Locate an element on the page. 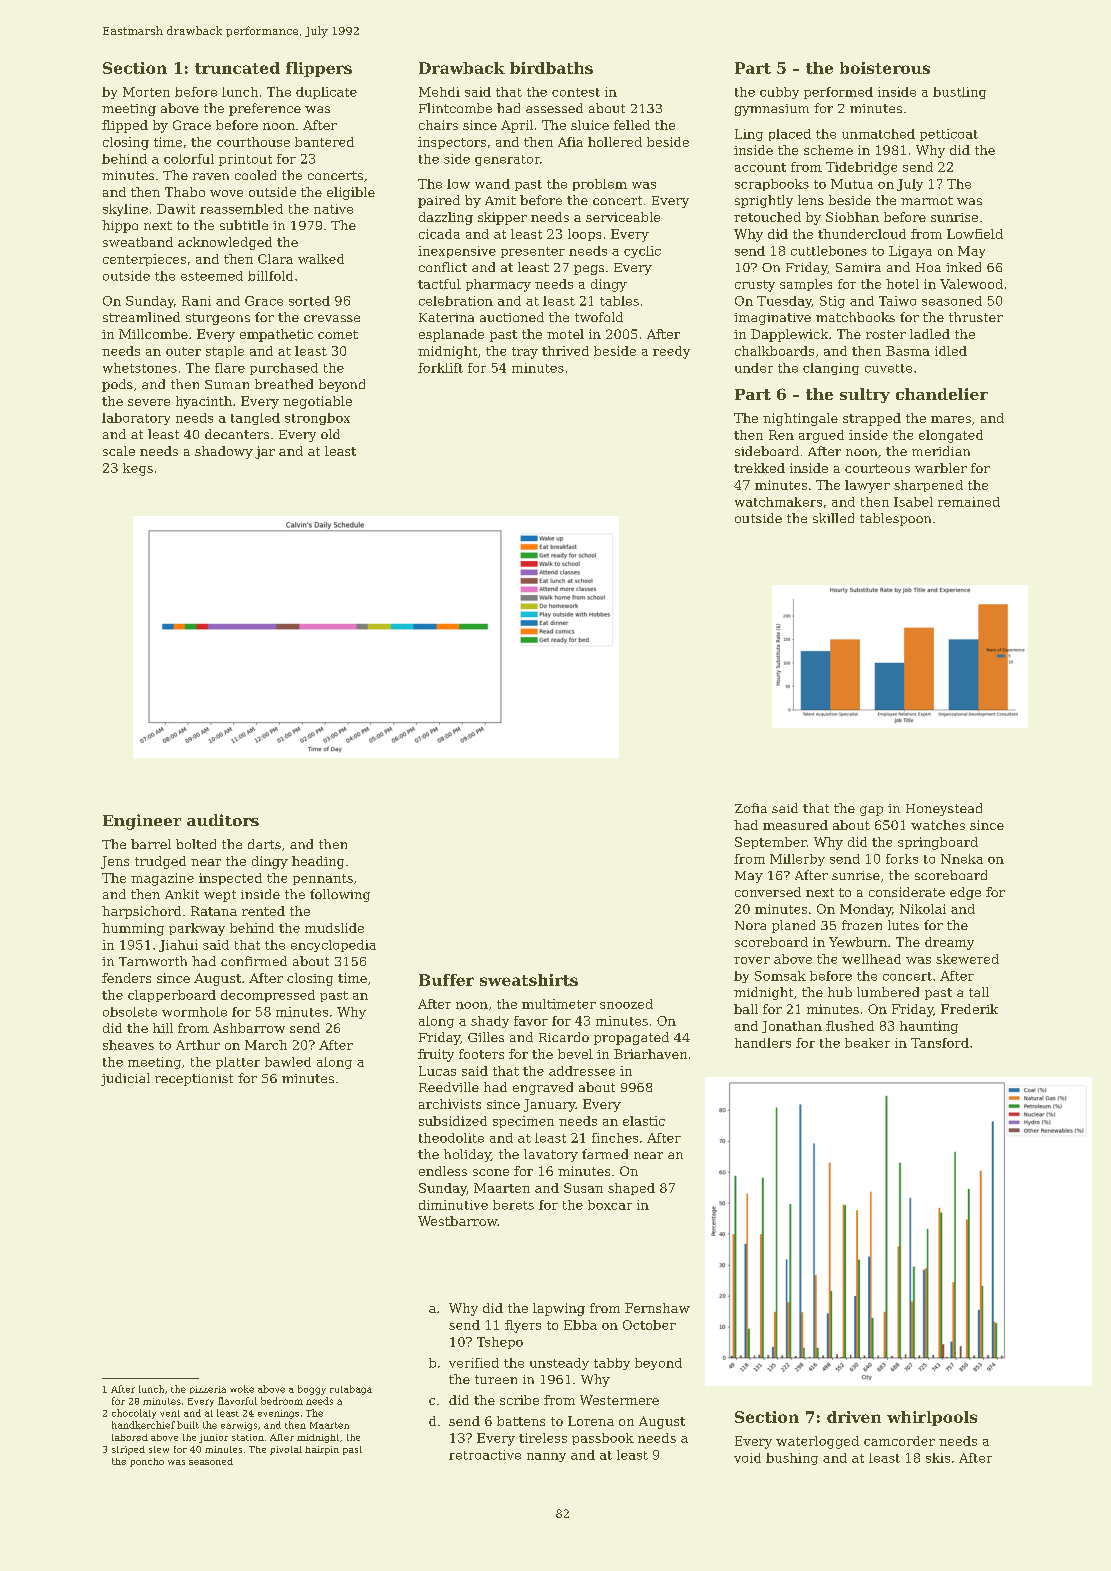  truncated is located at coordinates (237, 68).
